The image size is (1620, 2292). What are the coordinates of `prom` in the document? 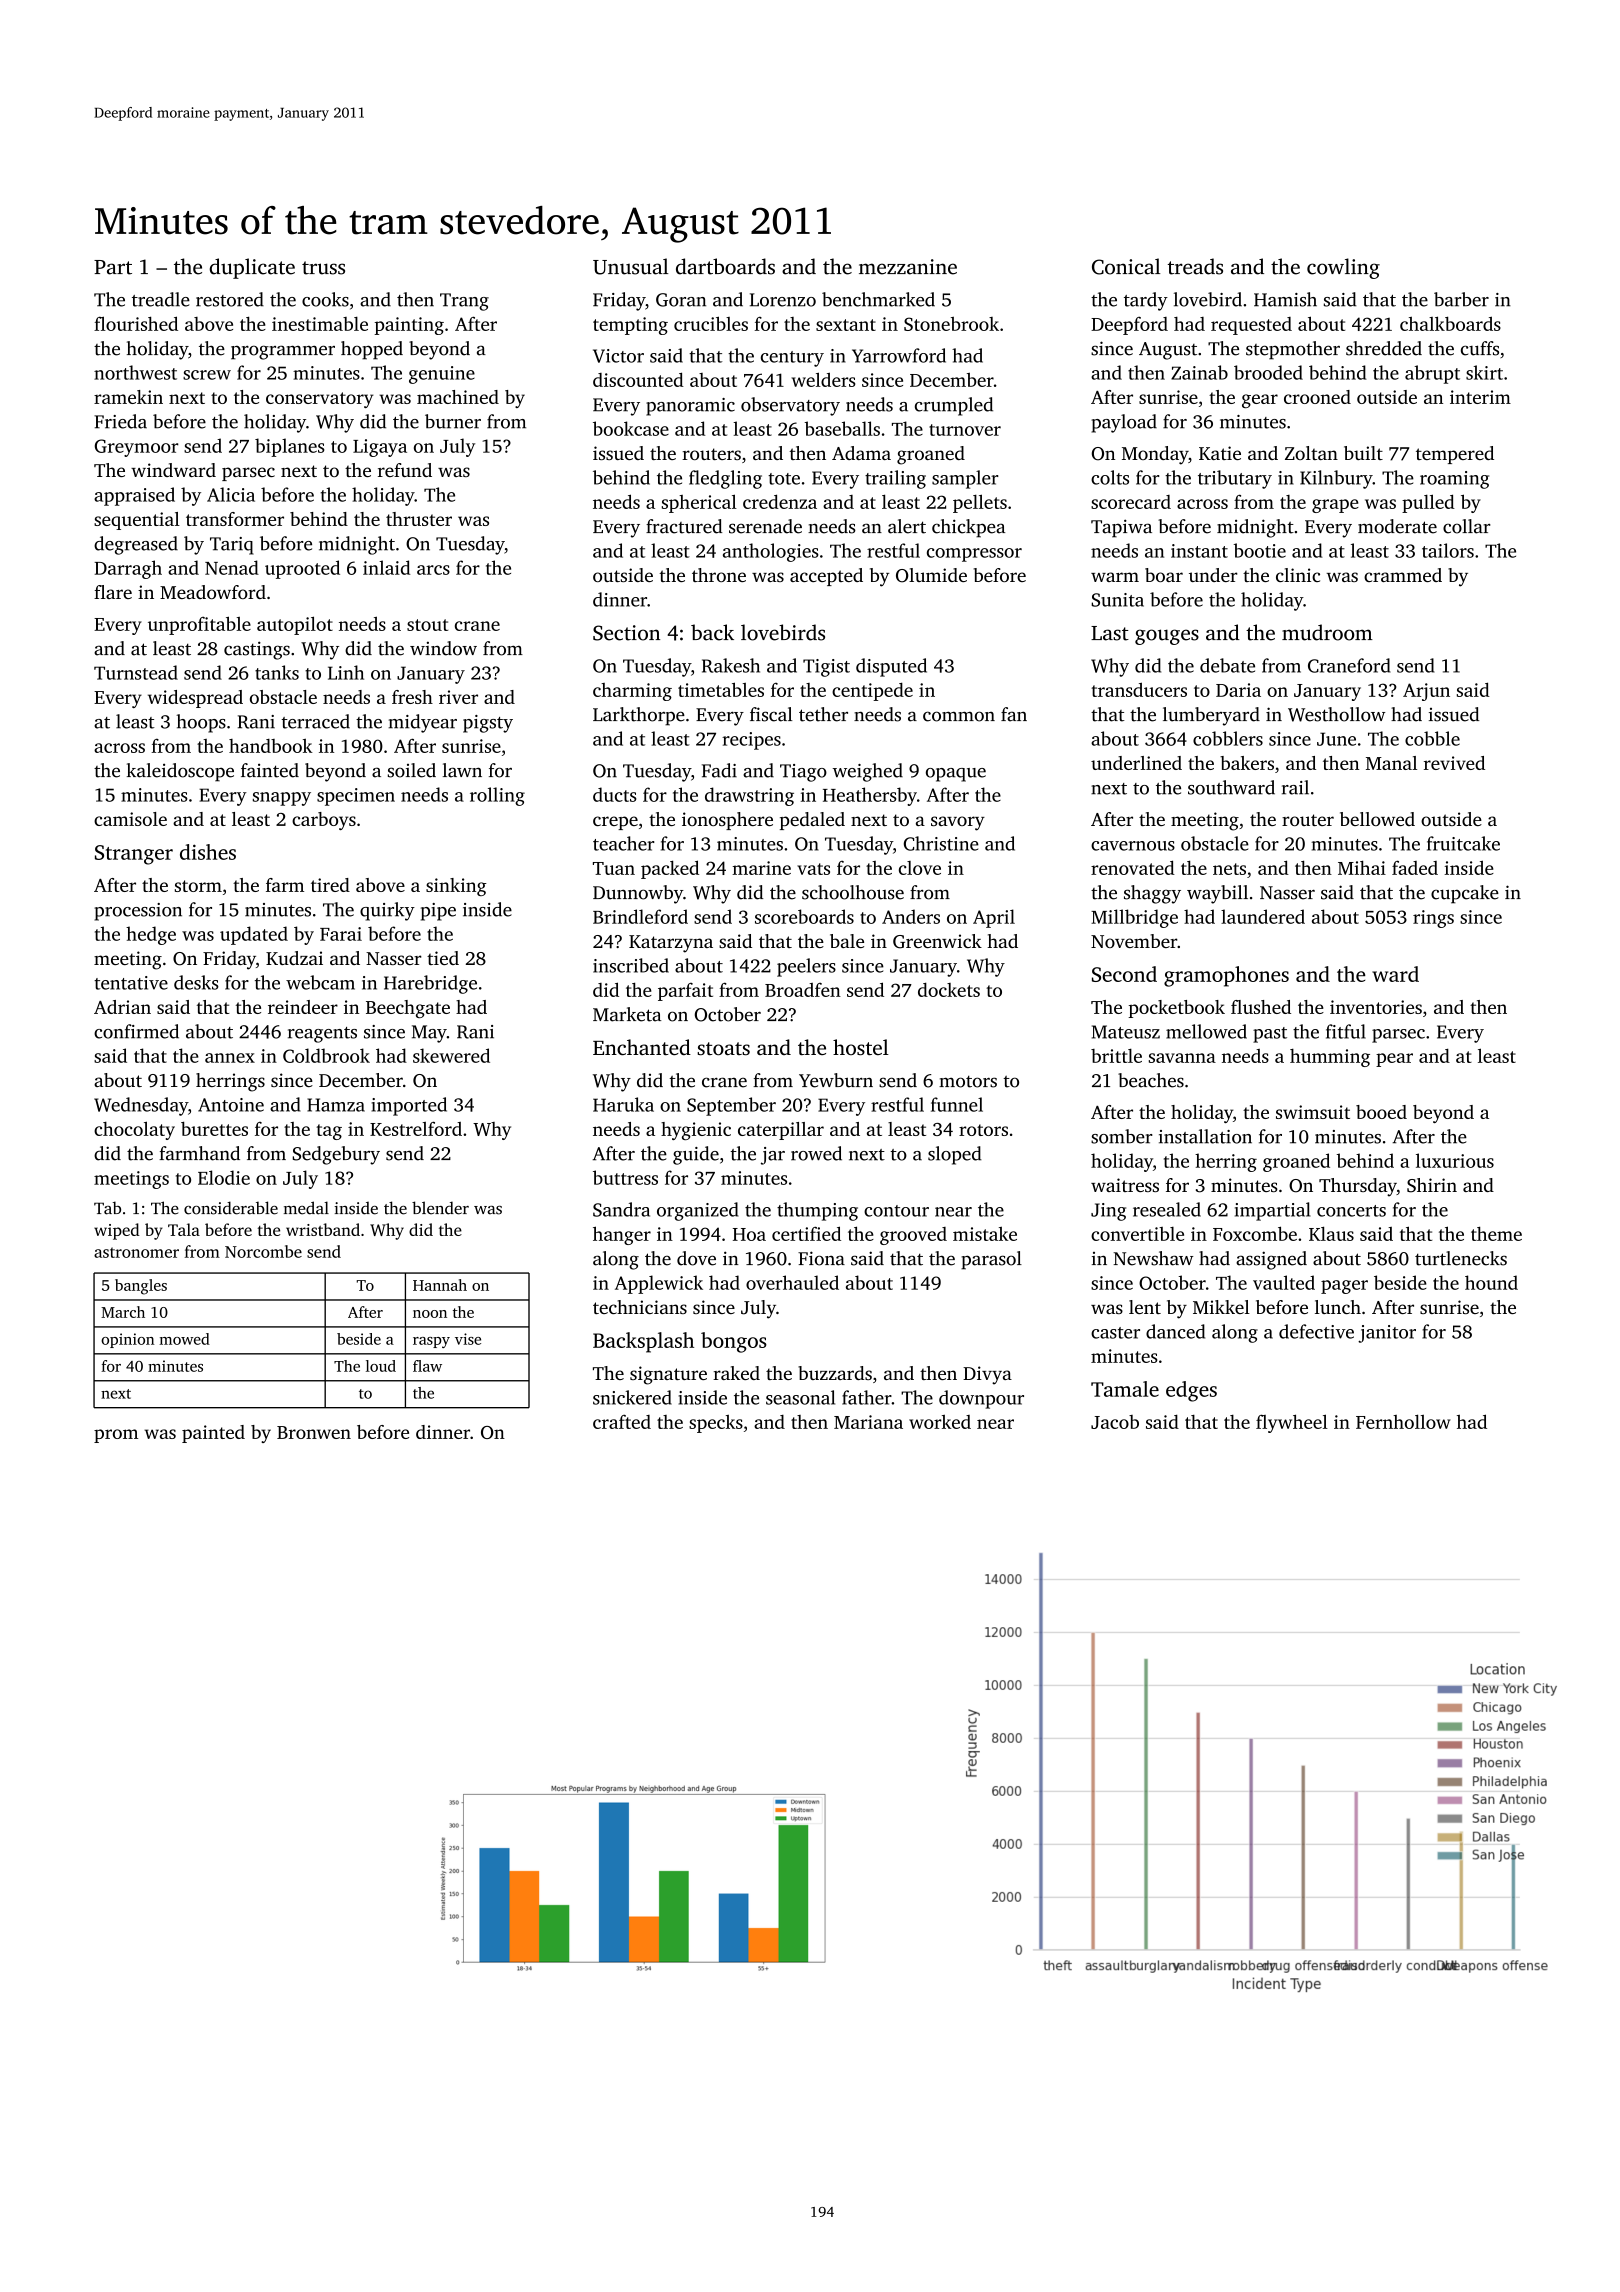 It's located at (116, 1436).
